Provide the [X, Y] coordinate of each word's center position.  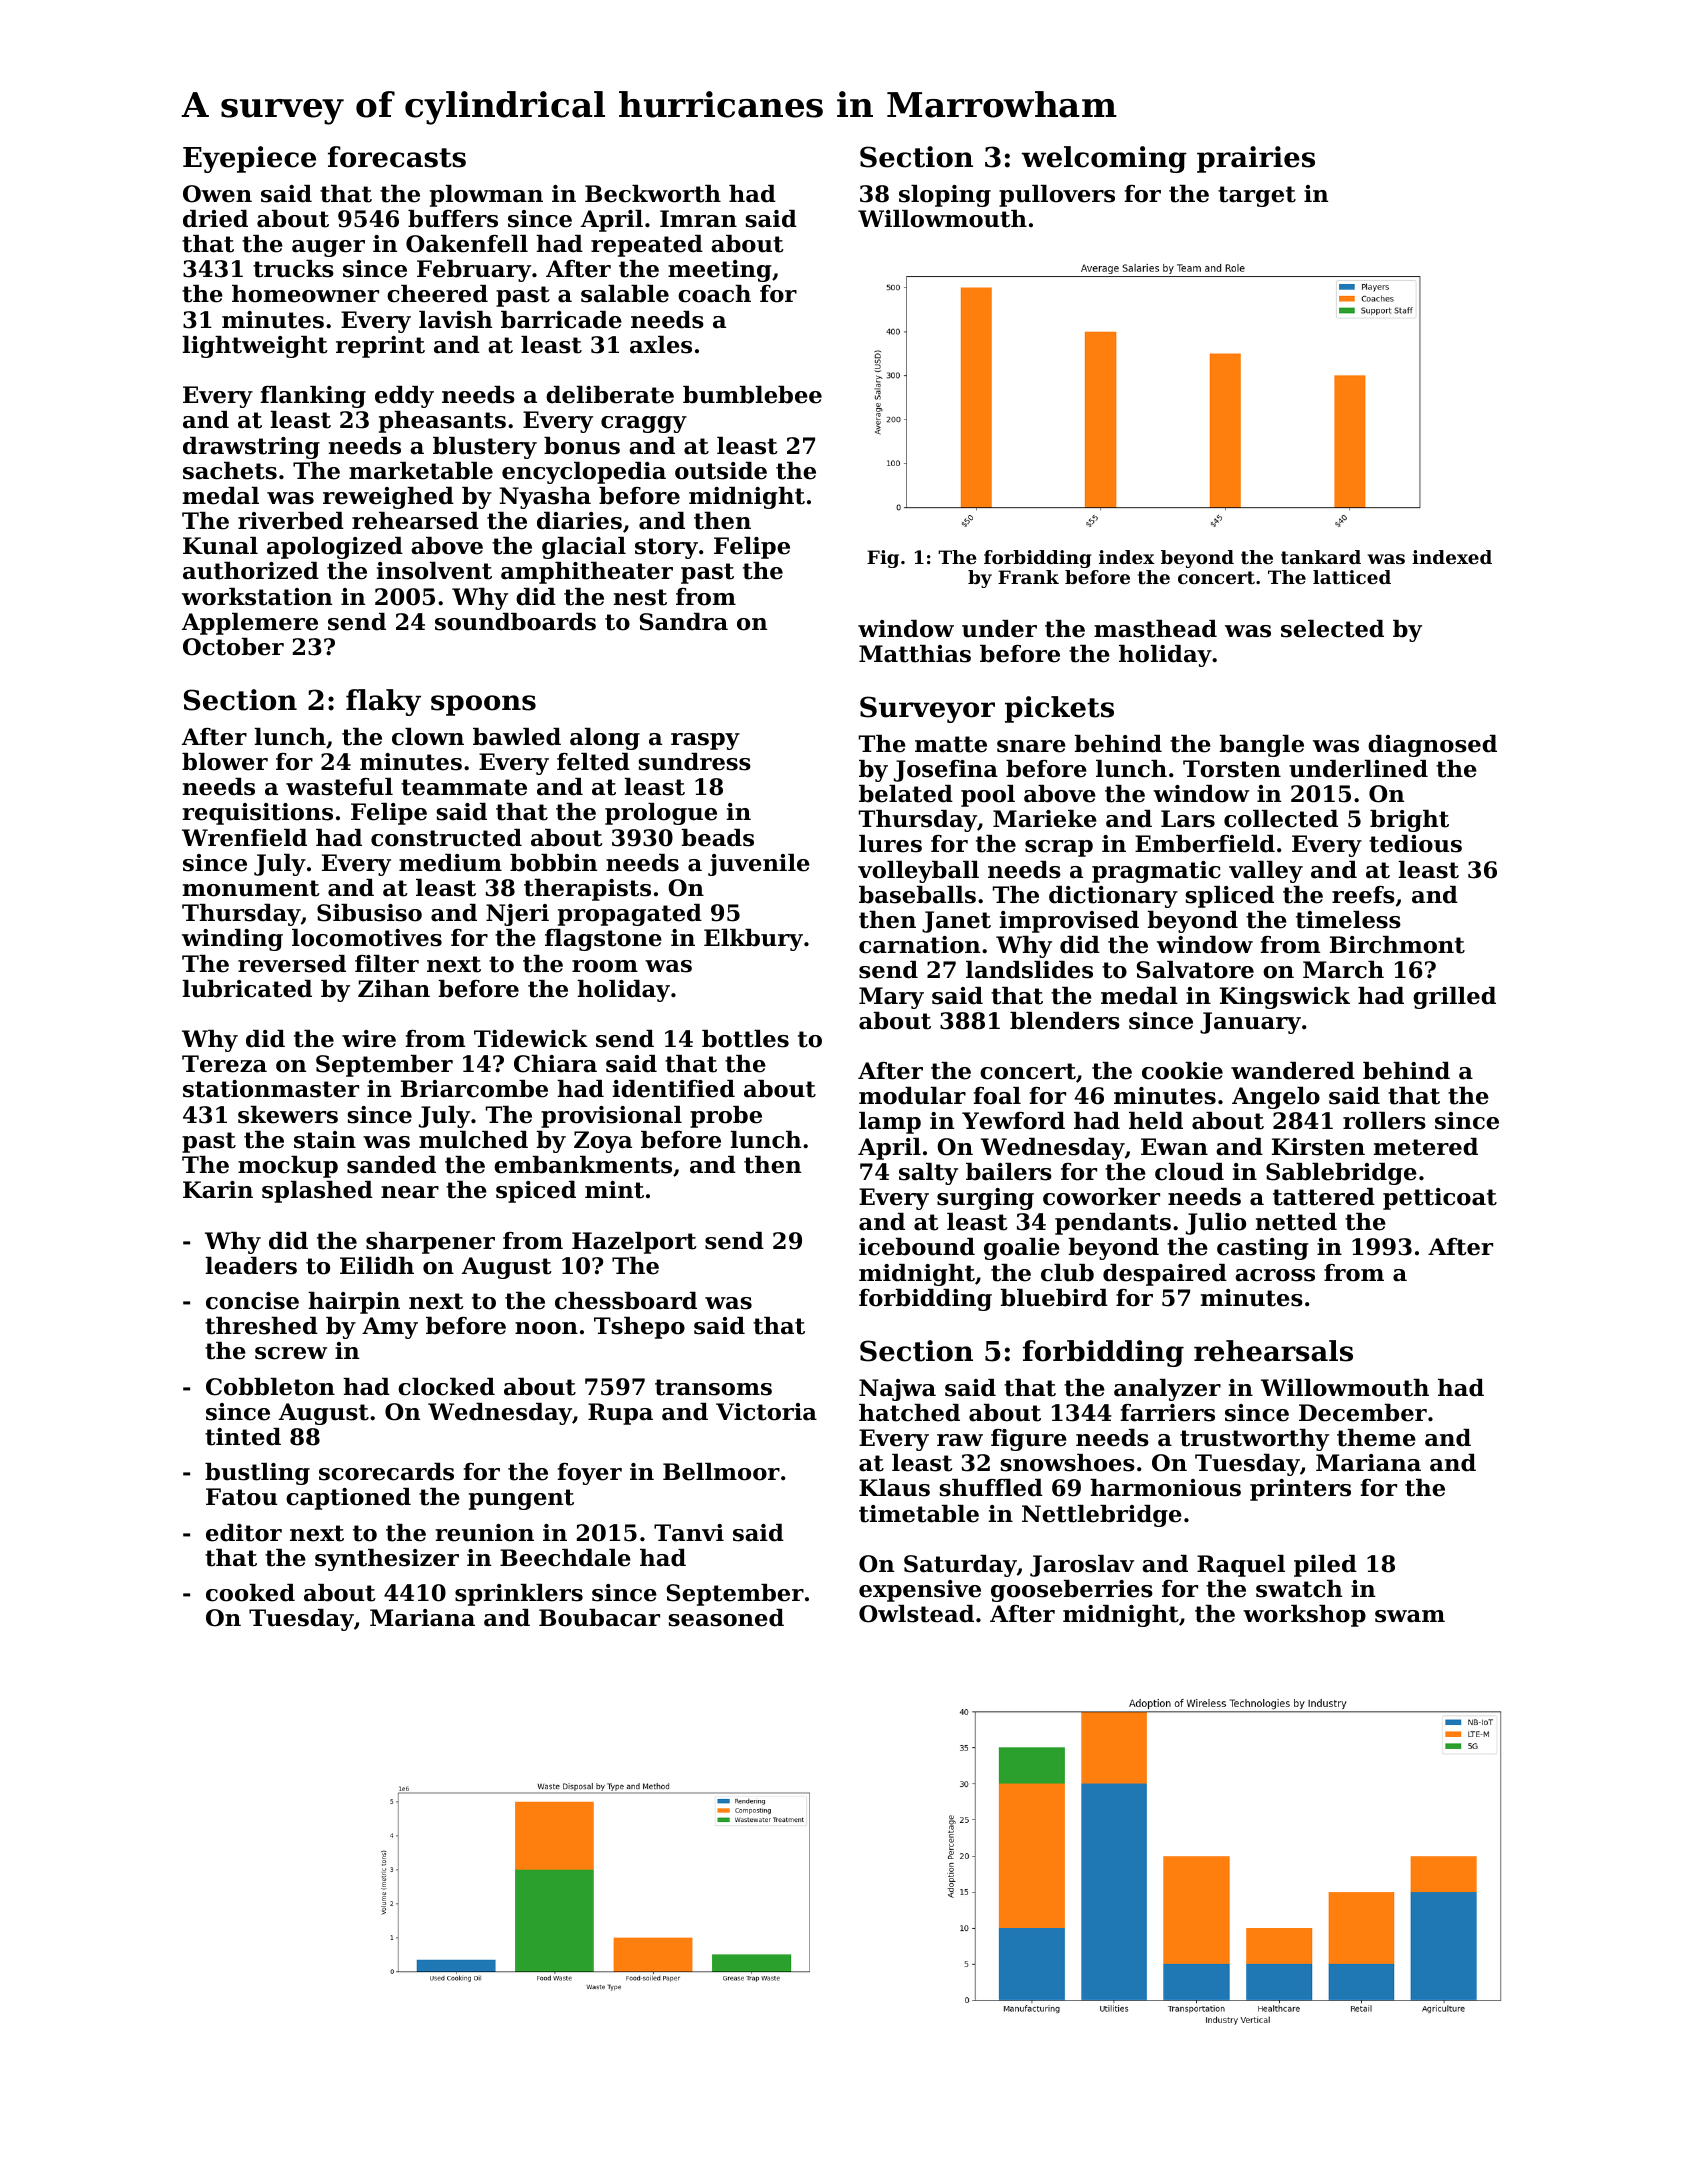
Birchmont [1397, 945]
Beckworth [653, 194]
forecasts [397, 157]
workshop [1304, 1616]
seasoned [726, 1618]
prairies [1256, 159]
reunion [484, 1533]
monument [251, 888]
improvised [1069, 922]
